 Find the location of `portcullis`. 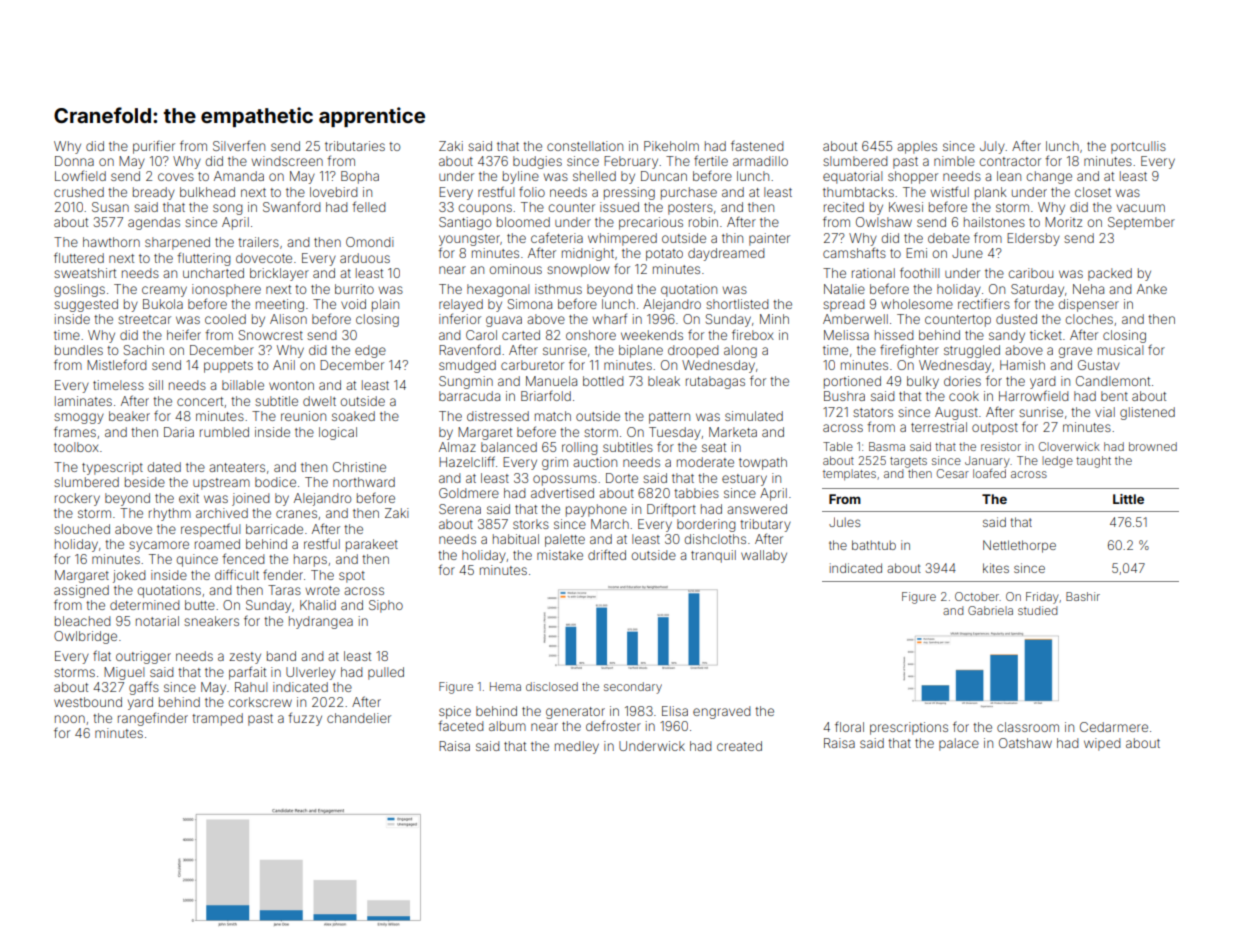

portcullis is located at coordinates (1138, 147).
